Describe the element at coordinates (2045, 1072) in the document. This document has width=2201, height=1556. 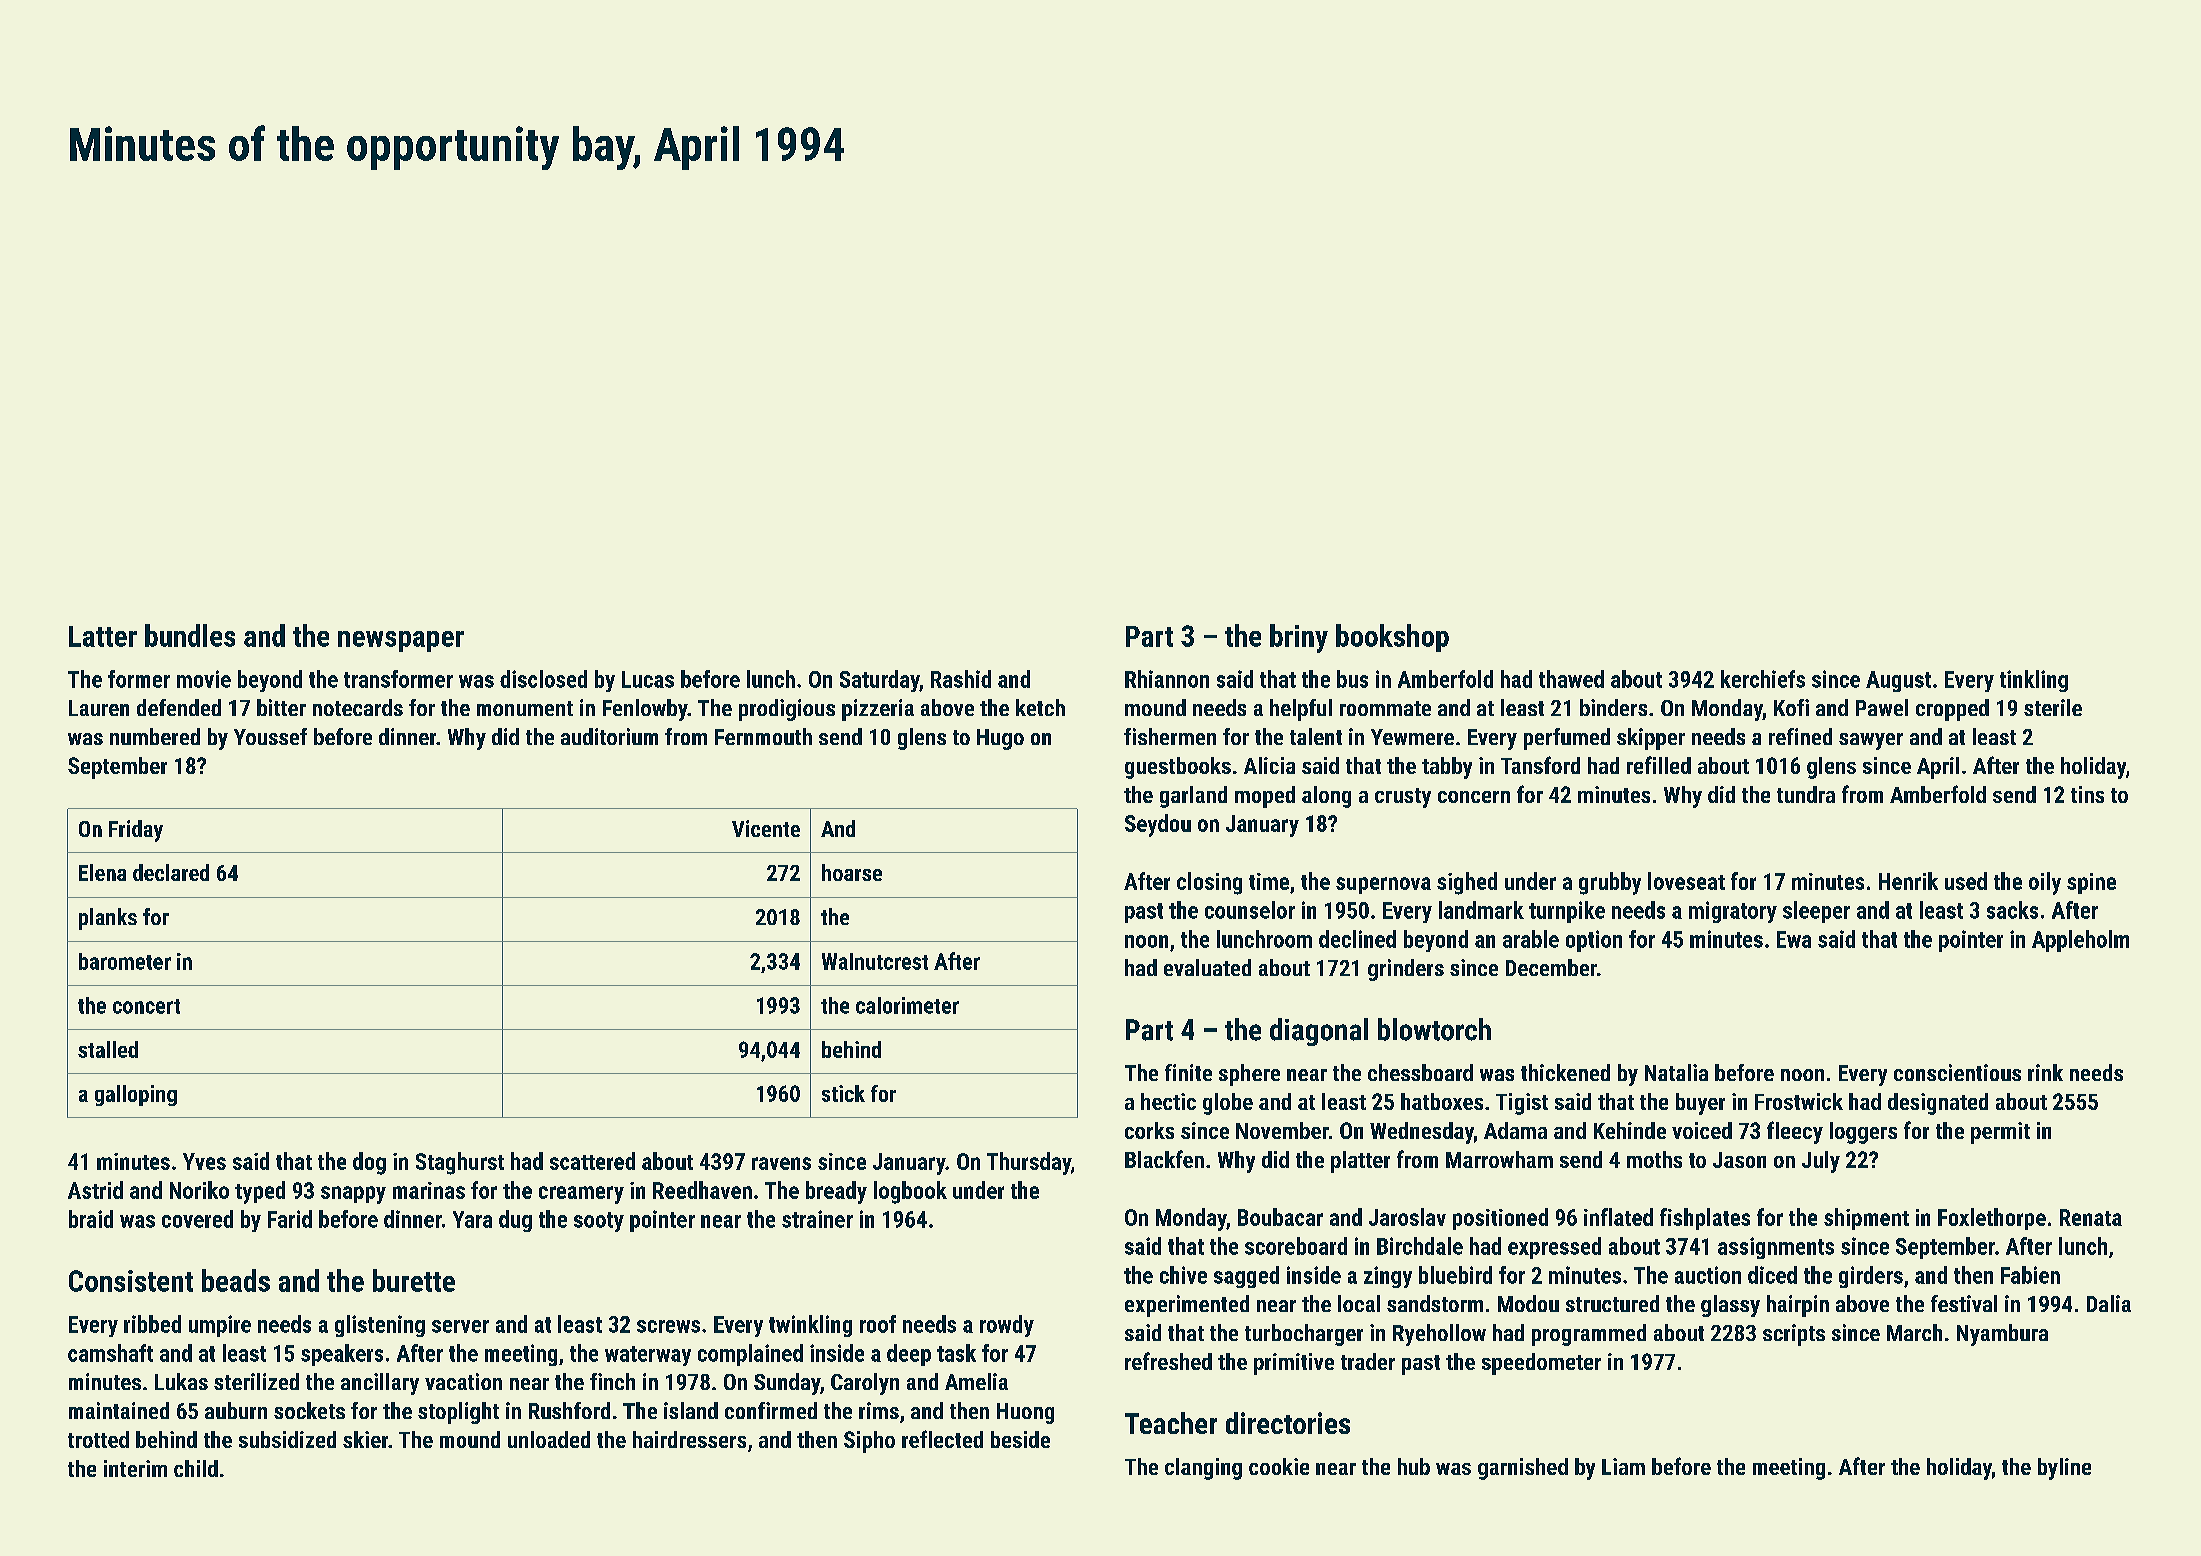
I see `rink` at that location.
